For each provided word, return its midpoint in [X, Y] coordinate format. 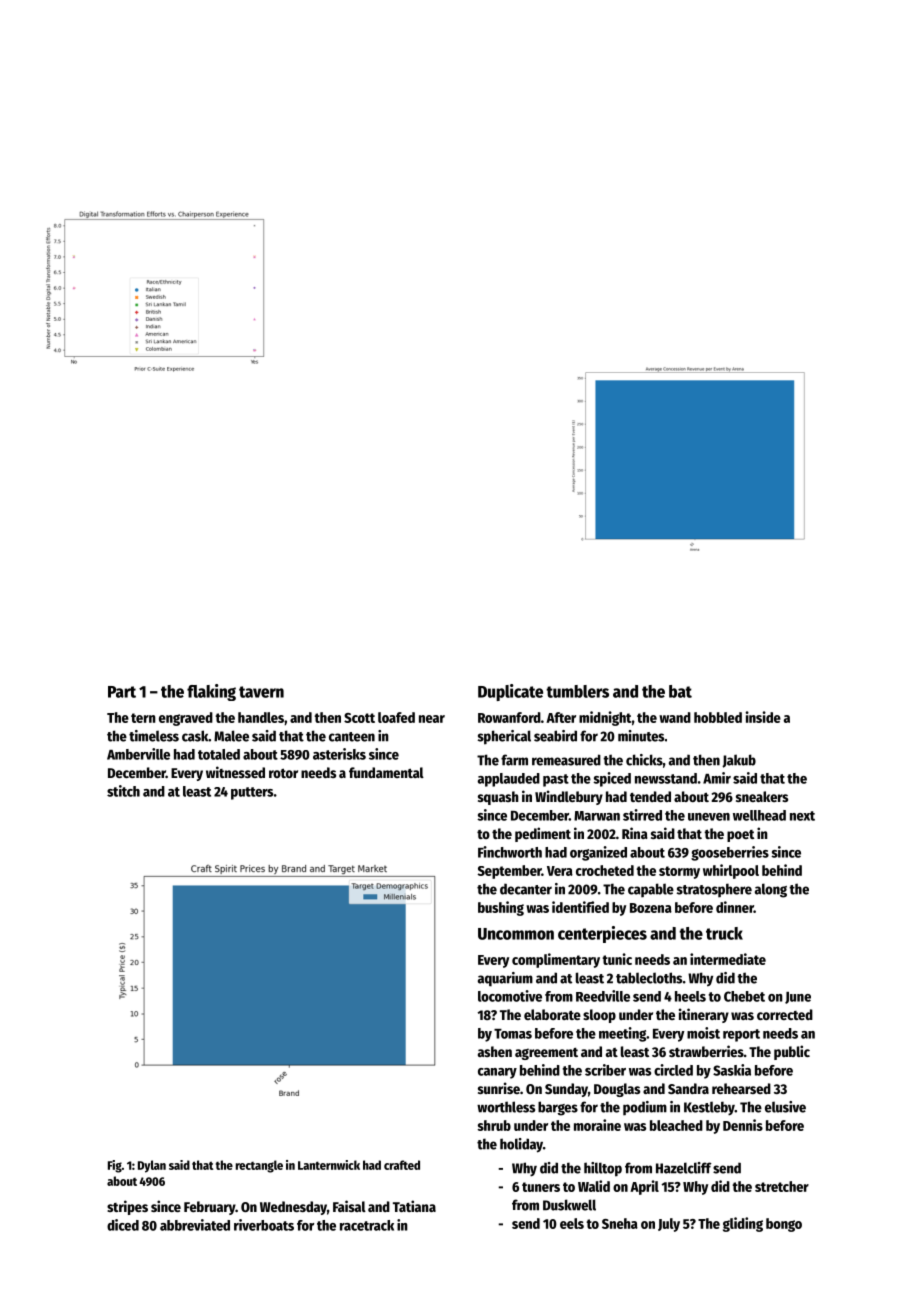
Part [122, 692]
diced [123, 1225]
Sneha [620, 1223]
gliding [743, 1224]
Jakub [739, 761]
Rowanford [509, 717]
